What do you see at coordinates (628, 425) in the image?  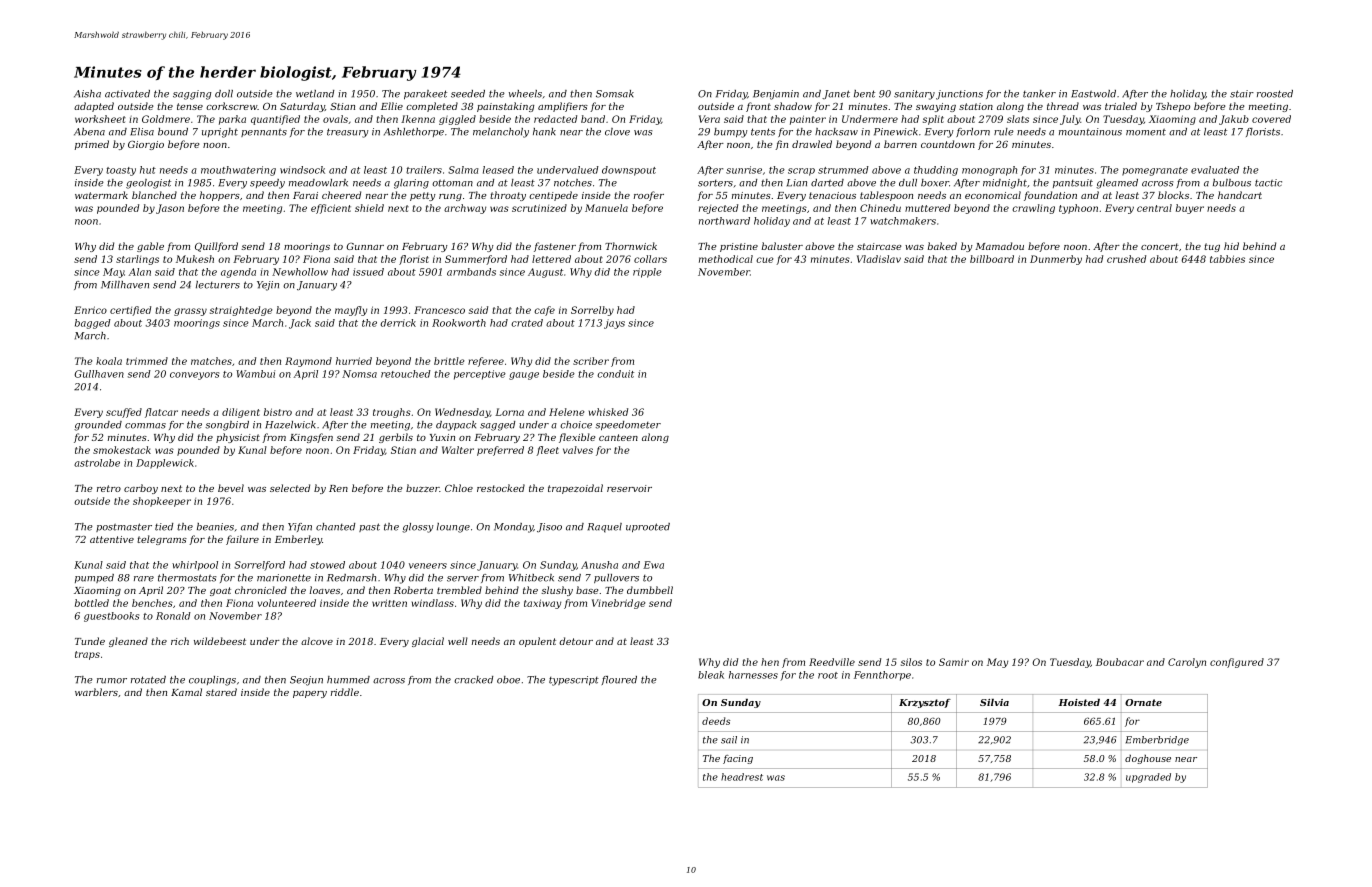 I see `speedometer` at bounding box center [628, 425].
